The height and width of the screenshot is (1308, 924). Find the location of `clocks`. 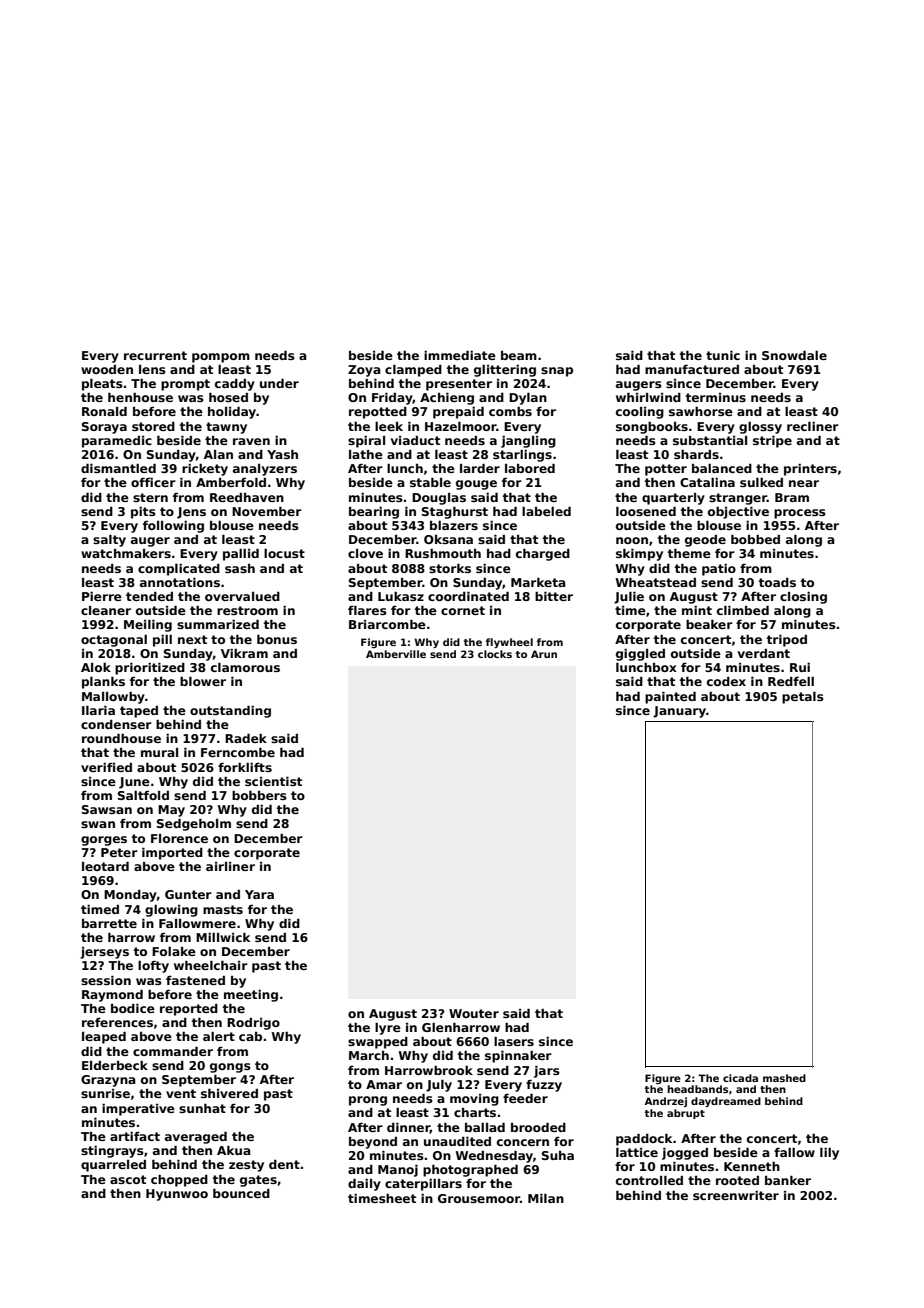

clocks is located at coordinates (495, 654).
